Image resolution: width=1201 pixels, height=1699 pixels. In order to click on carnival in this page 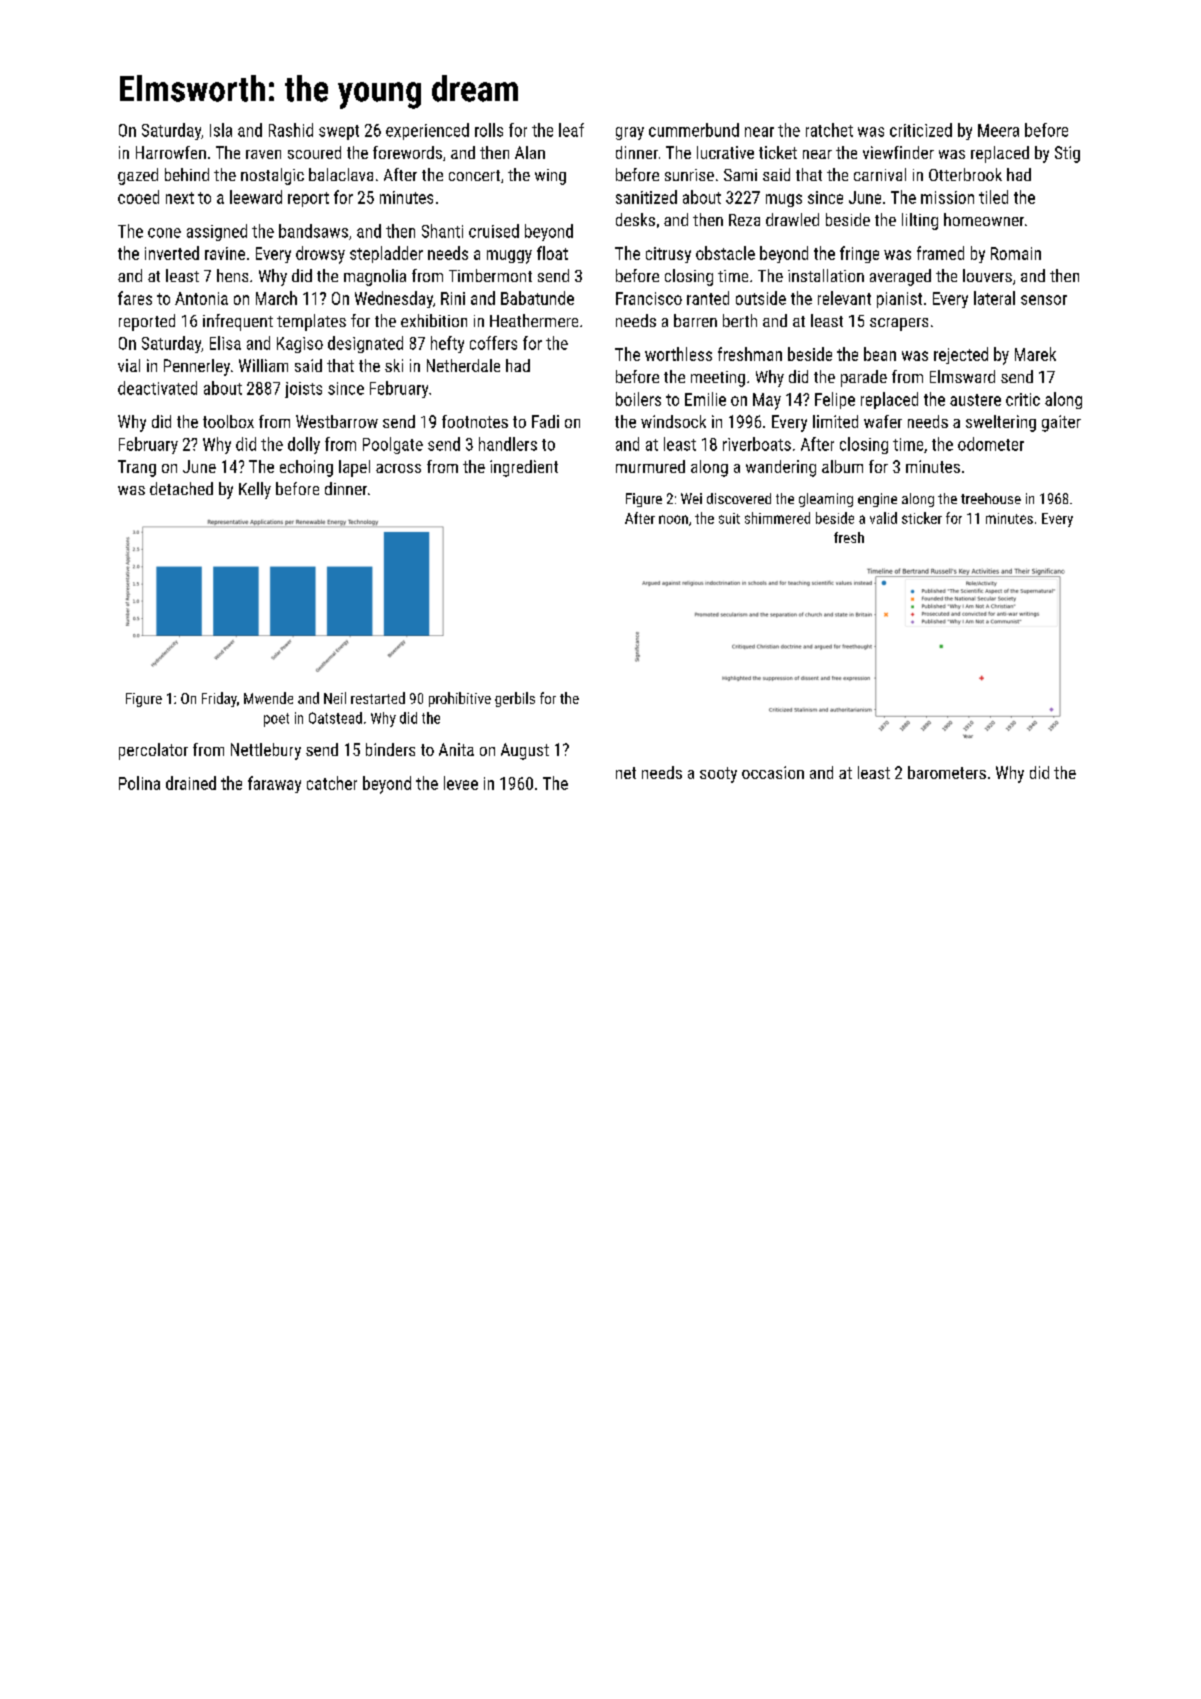, I will do `click(880, 174)`.
